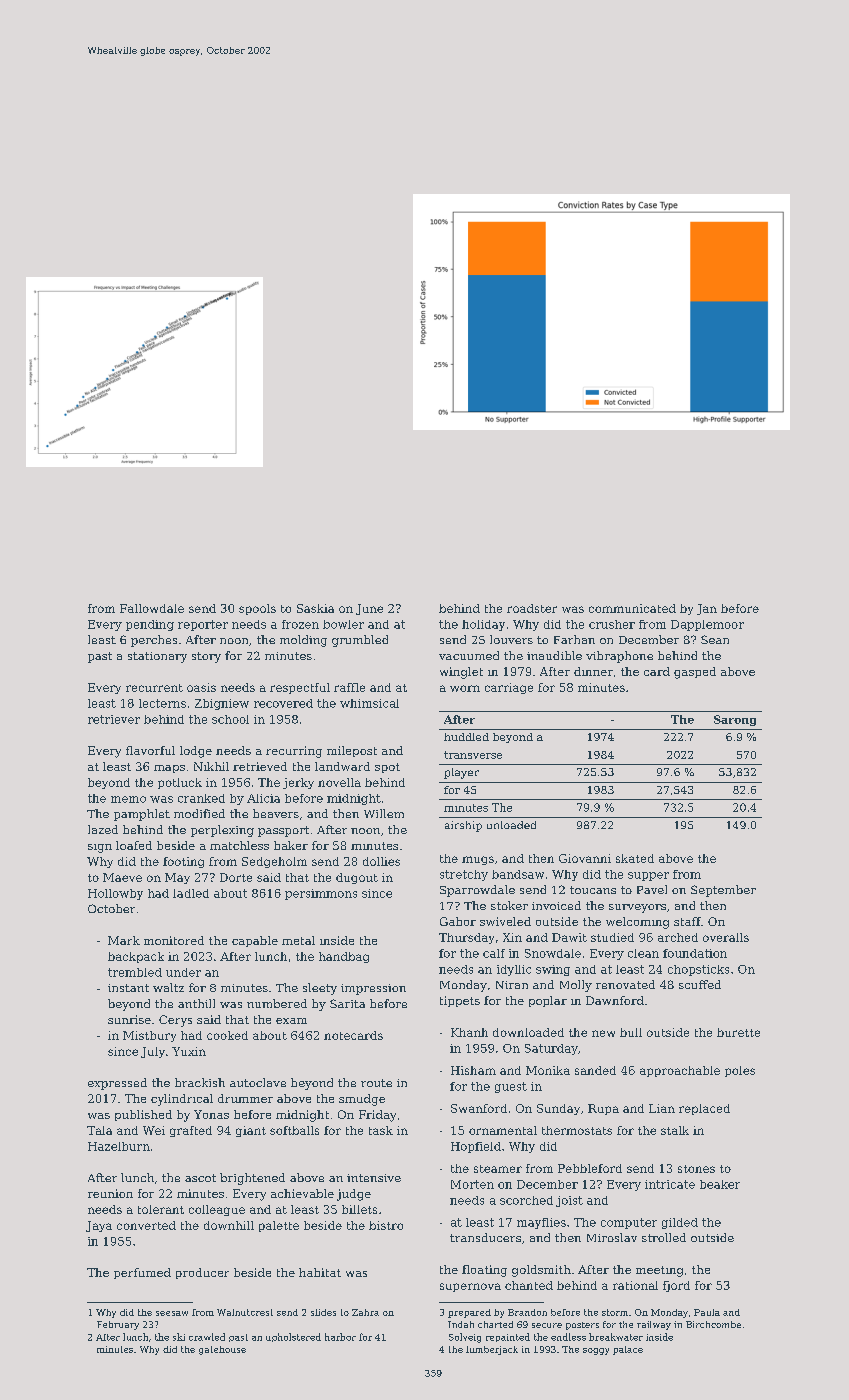 This page has height=1400, width=849. What do you see at coordinates (511, 825) in the page?
I see `unloaded` at bounding box center [511, 825].
